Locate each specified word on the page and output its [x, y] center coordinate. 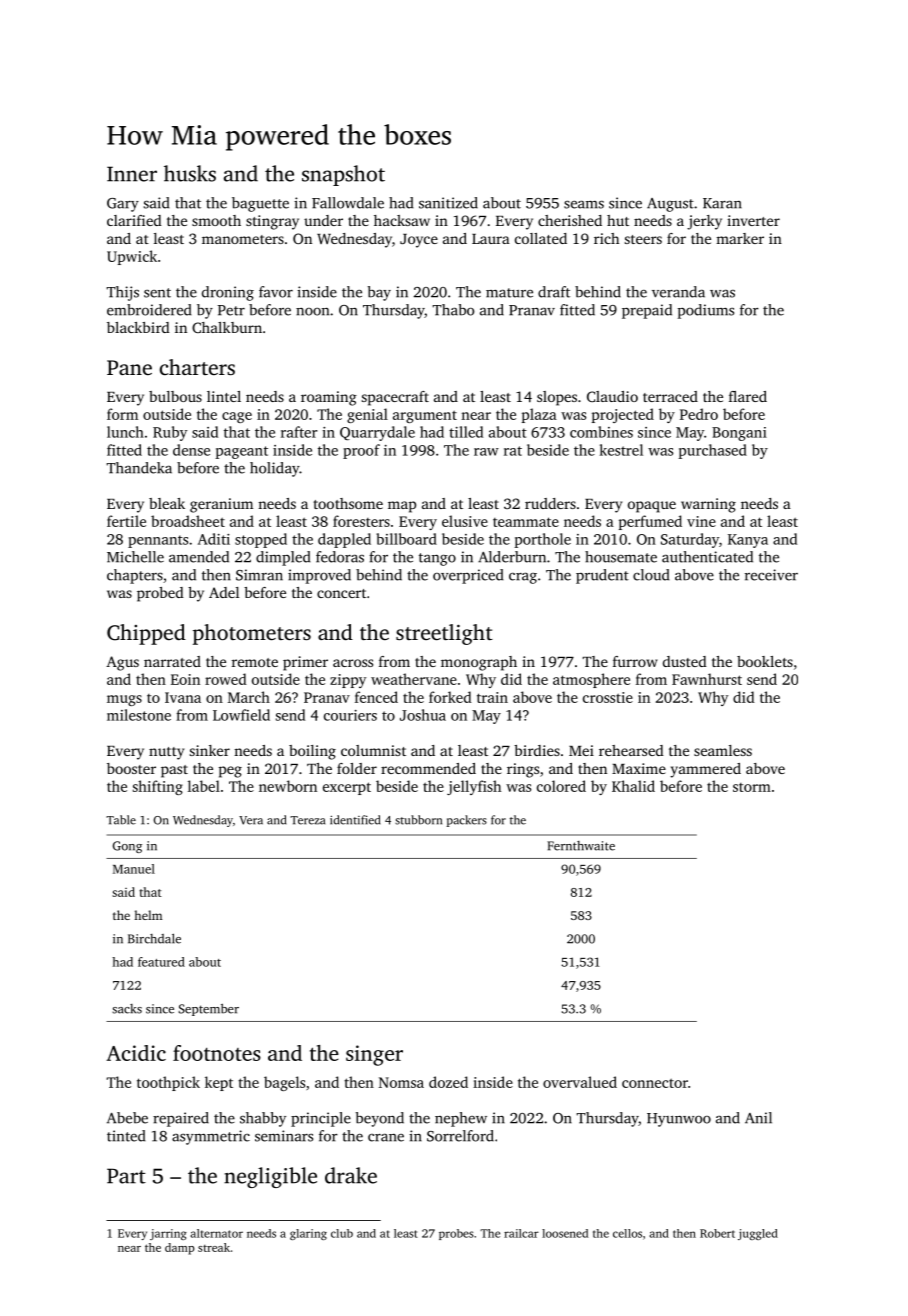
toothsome [348, 503]
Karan [722, 203]
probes [456, 1234]
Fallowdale [348, 203]
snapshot [343, 175]
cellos [627, 1233]
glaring [308, 1234]
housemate [621, 557]
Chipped [146, 634]
